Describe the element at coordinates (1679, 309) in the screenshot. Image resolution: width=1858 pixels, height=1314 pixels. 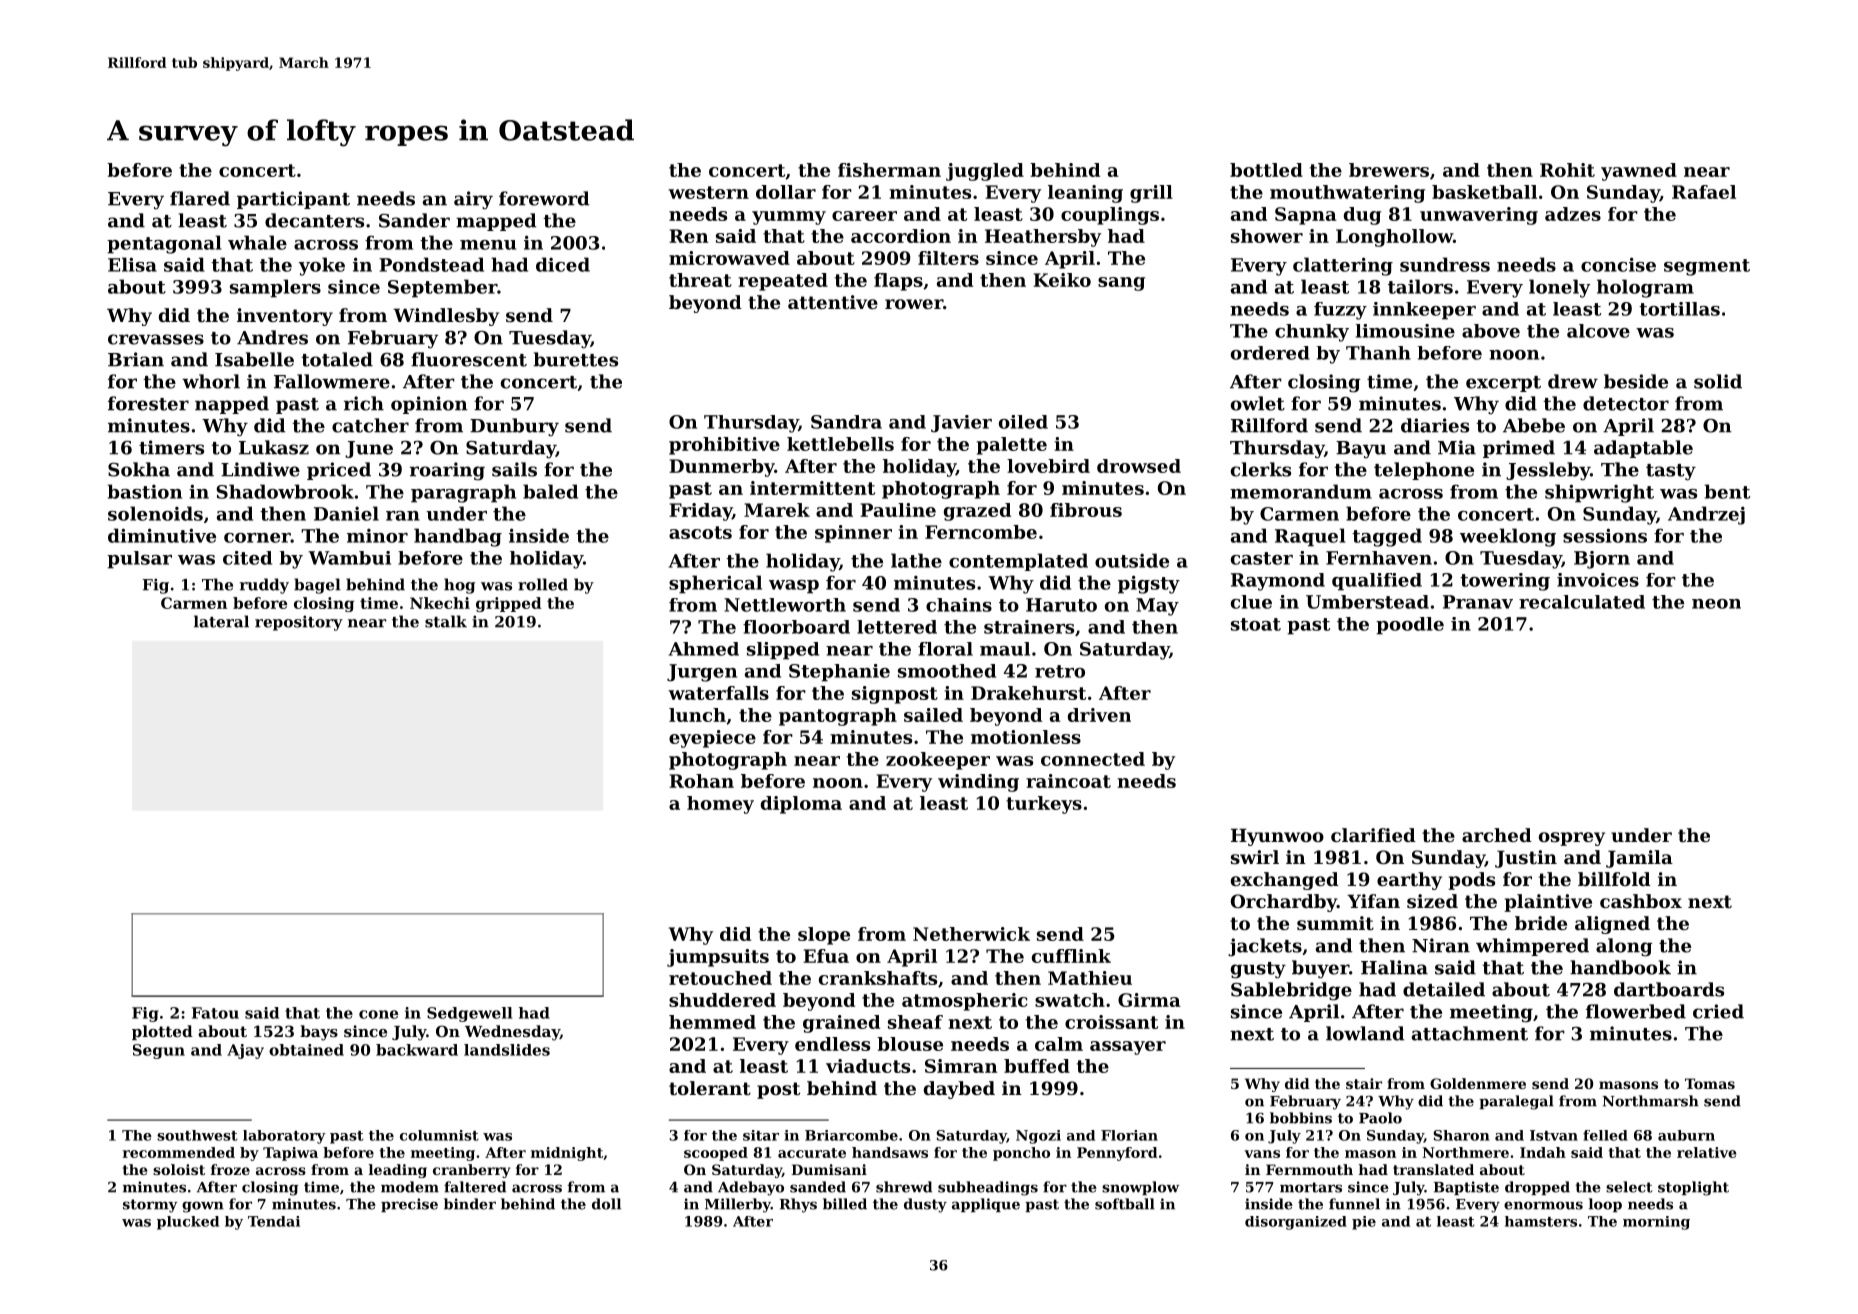
I see `tortillas` at that location.
